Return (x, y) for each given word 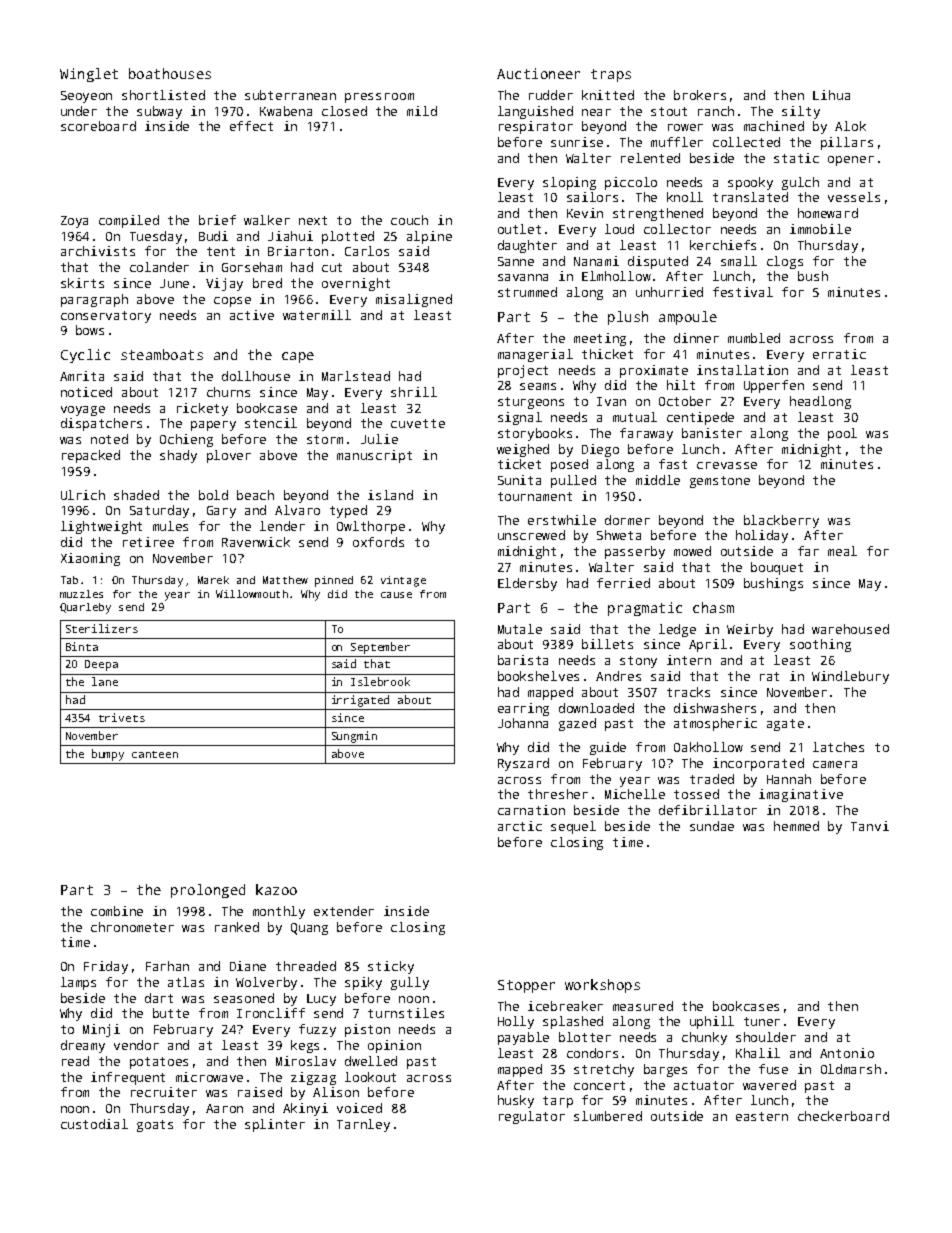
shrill (414, 392)
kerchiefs (723, 245)
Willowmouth (252, 594)
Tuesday (156, 237)
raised (260, 1092)
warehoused (850, 629)
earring (523, 709)
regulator (532, 1117)
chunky (704, 1038)
